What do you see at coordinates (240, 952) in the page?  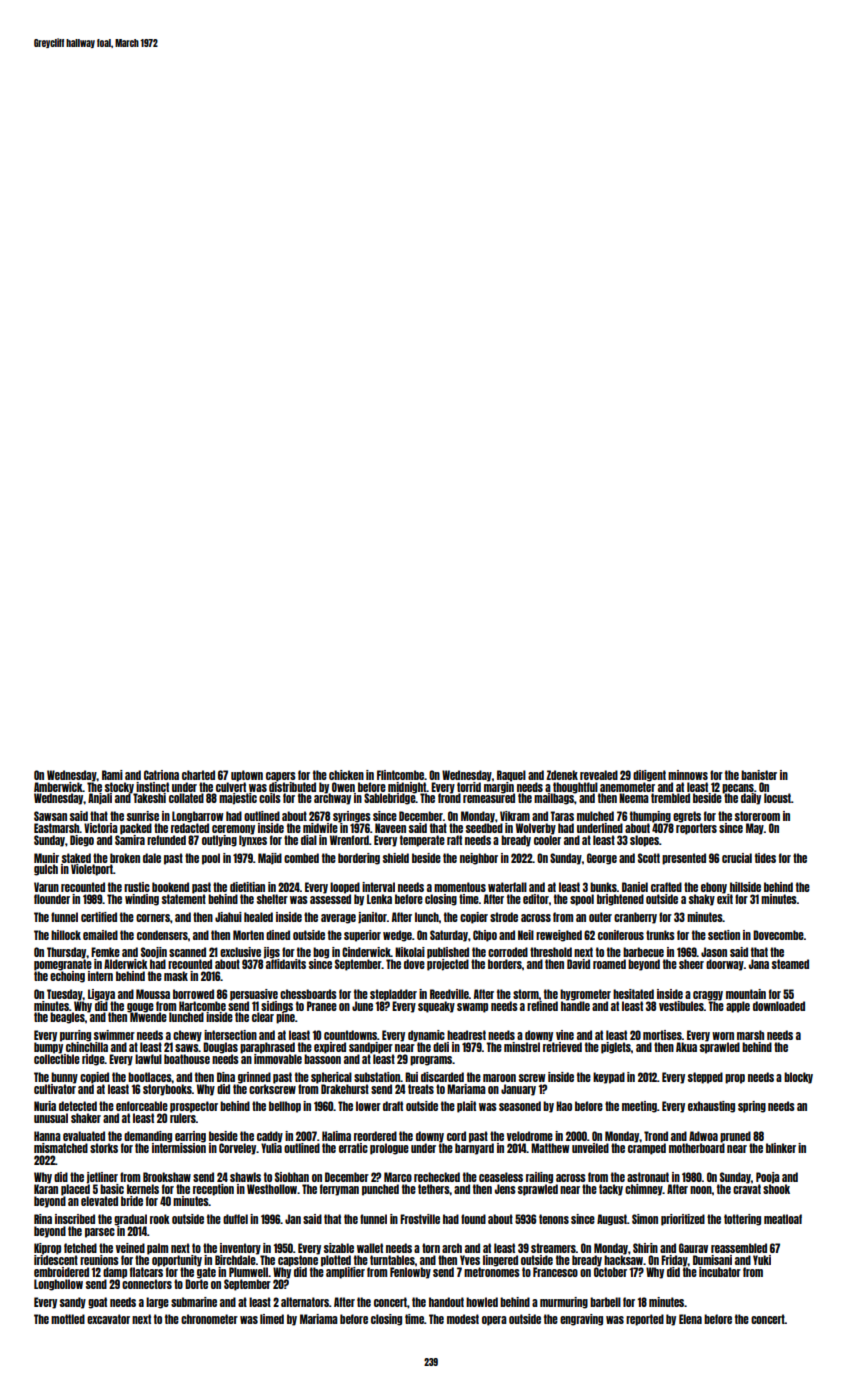 I see `exclusive` at bounding box center [240, 952].
